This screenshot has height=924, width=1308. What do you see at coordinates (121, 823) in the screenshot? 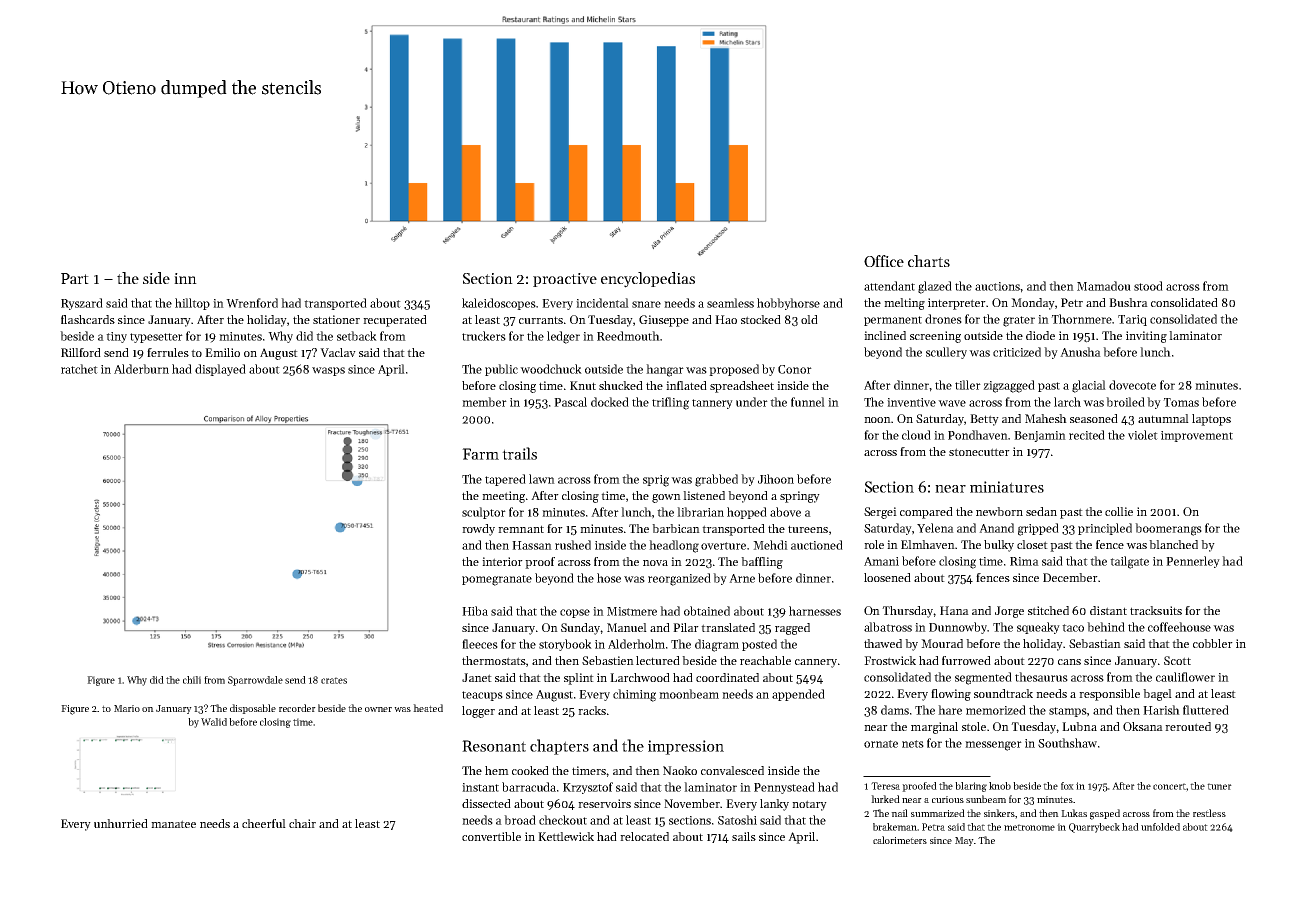
I see `unhurried` at bounding box center [121, 823].
